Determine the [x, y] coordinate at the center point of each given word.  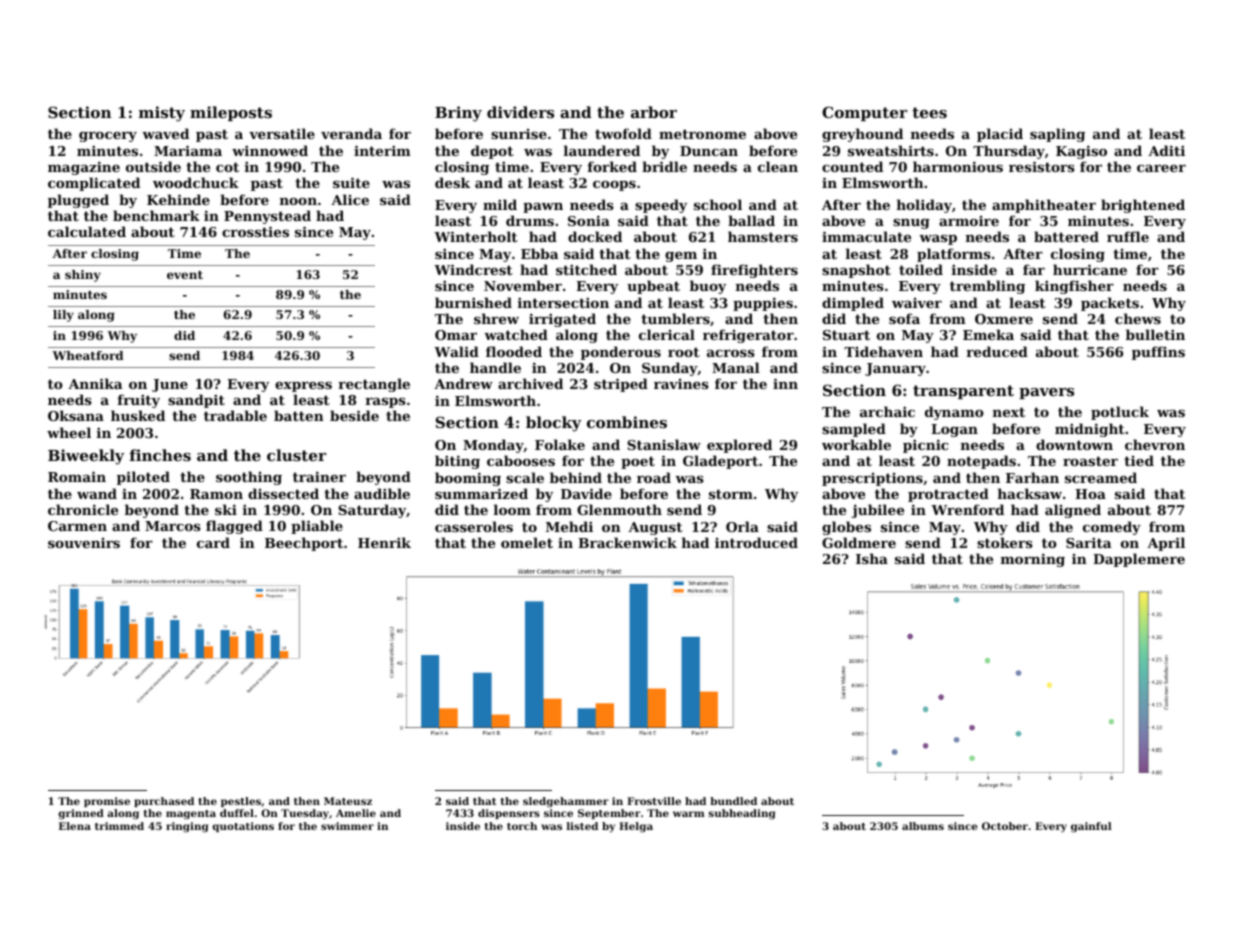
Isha [872, 558]
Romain [77, 476]
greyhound [862, 135]
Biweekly [86, 457]
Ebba [539, 253]
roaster [1090, 461]
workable [856, 444]
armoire [969, 221]
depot [492, 152]
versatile [282, 133]
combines [627, 422]
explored [739, 446]
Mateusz [348, 801]
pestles [241, 802]
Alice [350, 199]
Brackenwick [627, 542]
